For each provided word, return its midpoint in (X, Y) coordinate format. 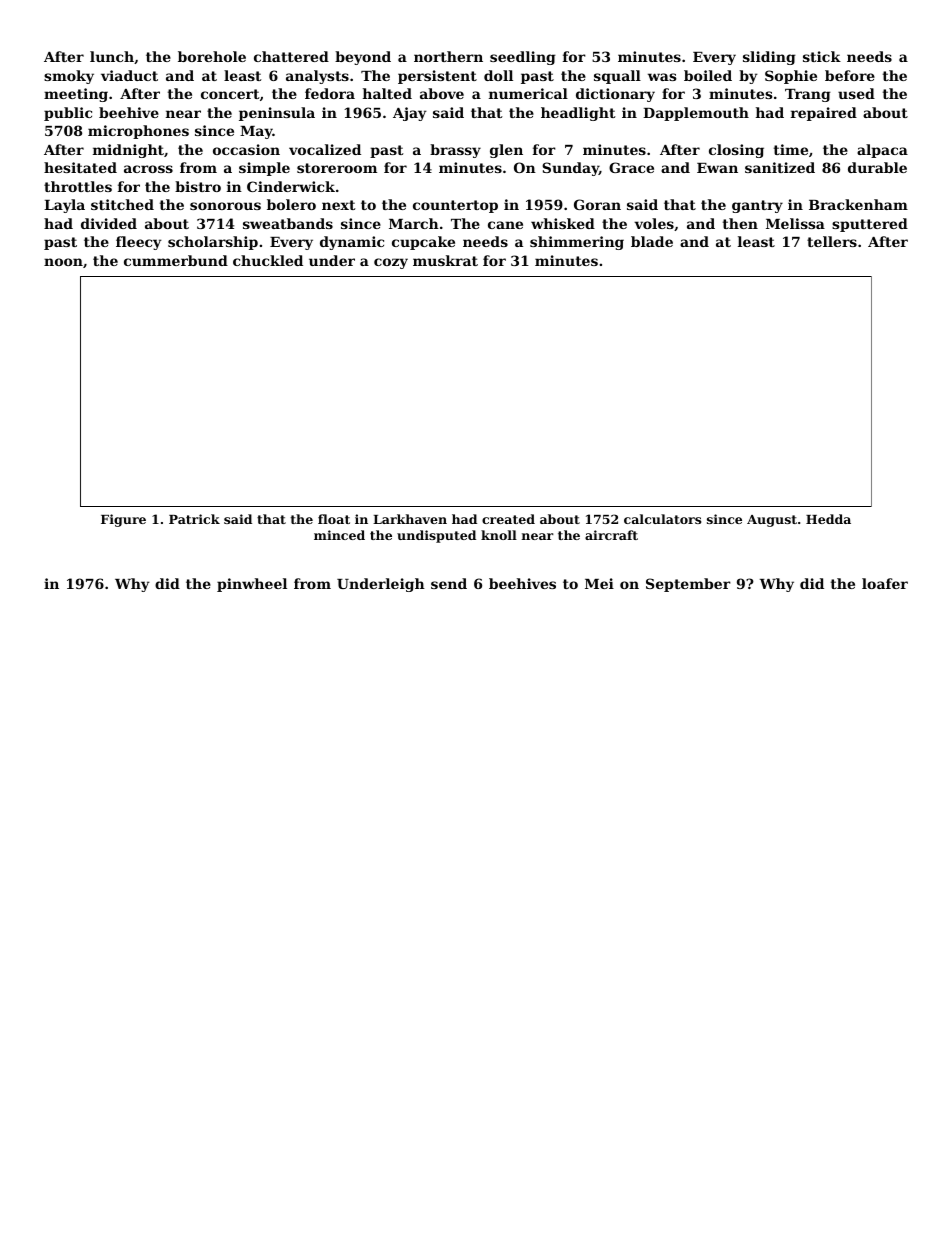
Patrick (194, 519)
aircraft (611, 535)
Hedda (828, 519)
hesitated (80, 167)
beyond (363, 58)
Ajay (410, 114)
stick (822, 56)
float (334, 519)
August (772, 521)
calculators (662, 519)
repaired (824, 114)
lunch (112, 56)
